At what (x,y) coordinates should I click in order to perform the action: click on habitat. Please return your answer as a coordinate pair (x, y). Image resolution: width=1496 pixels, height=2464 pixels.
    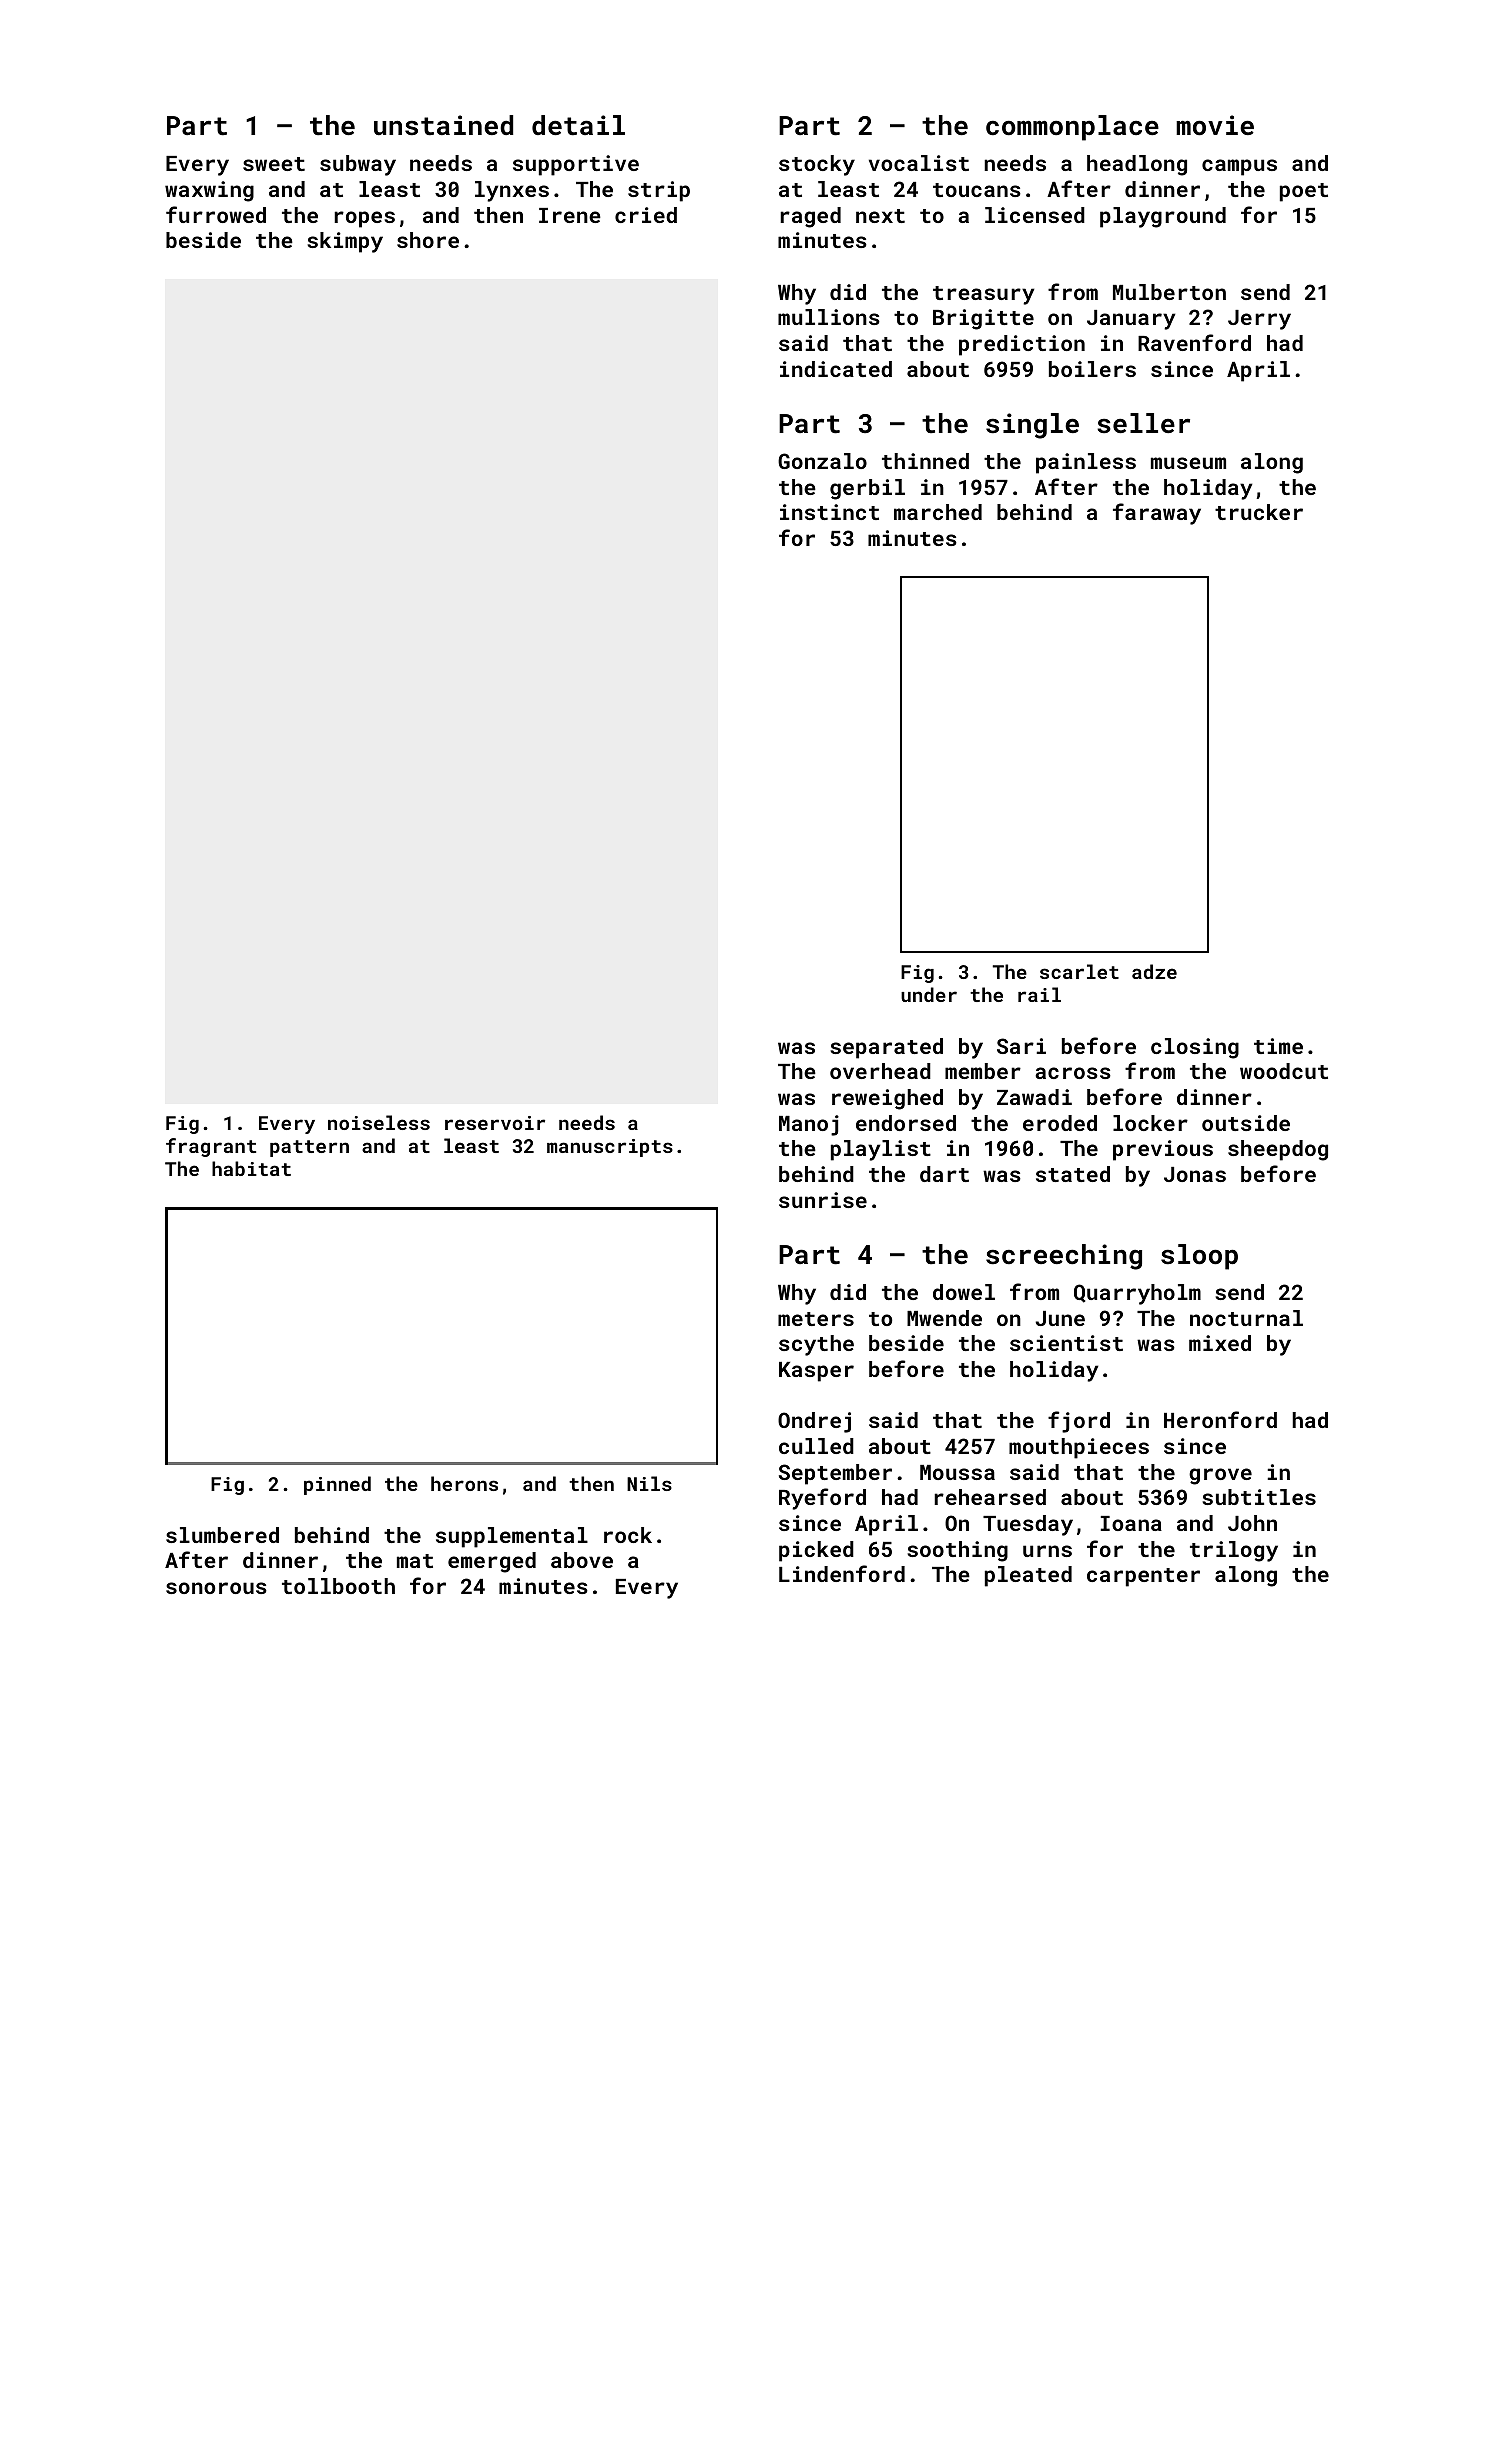
    Looking at the image, I should click on (251, 1168).
